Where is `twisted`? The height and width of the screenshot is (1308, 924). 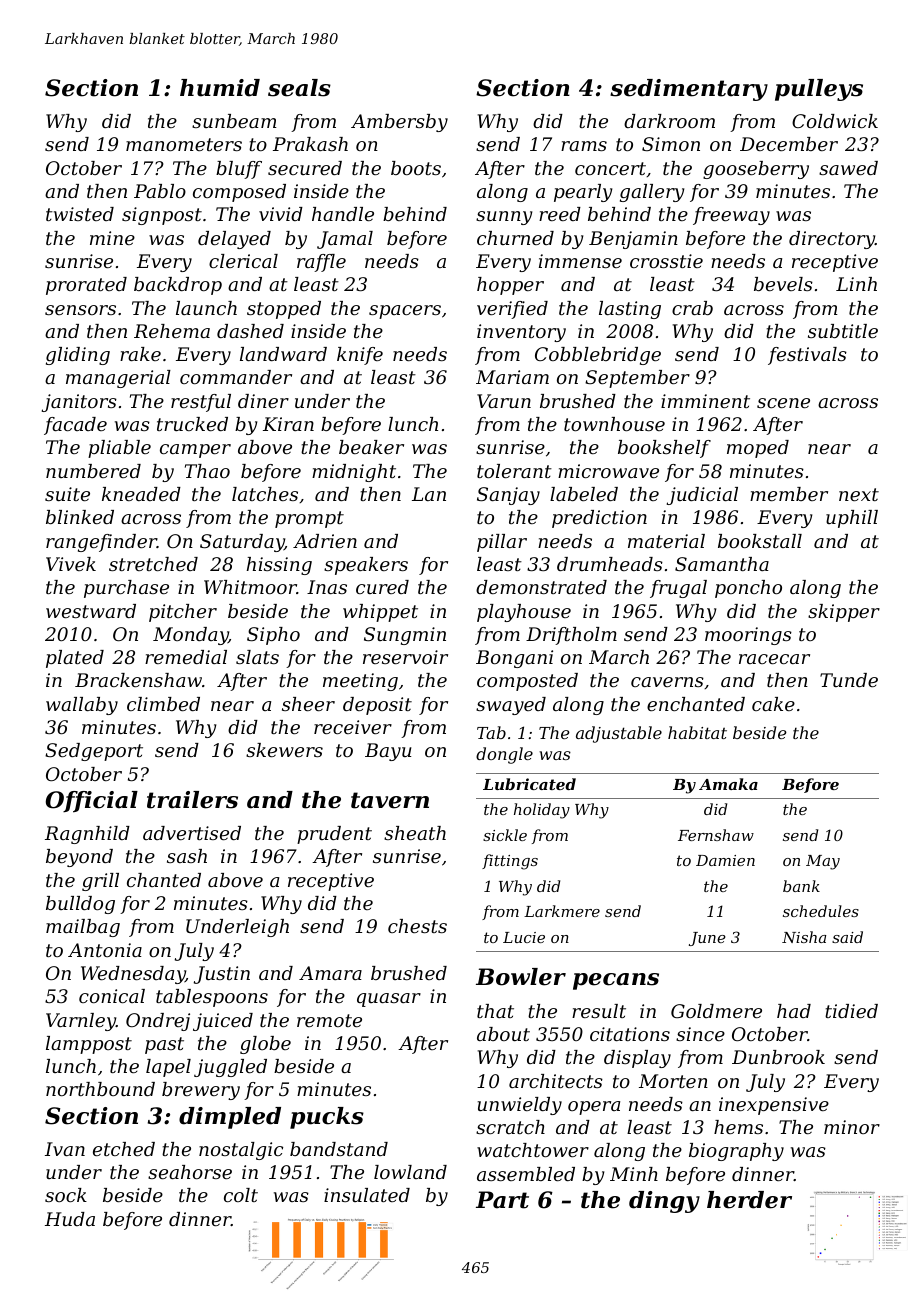 twisted is located at coordinates (80, 214).
